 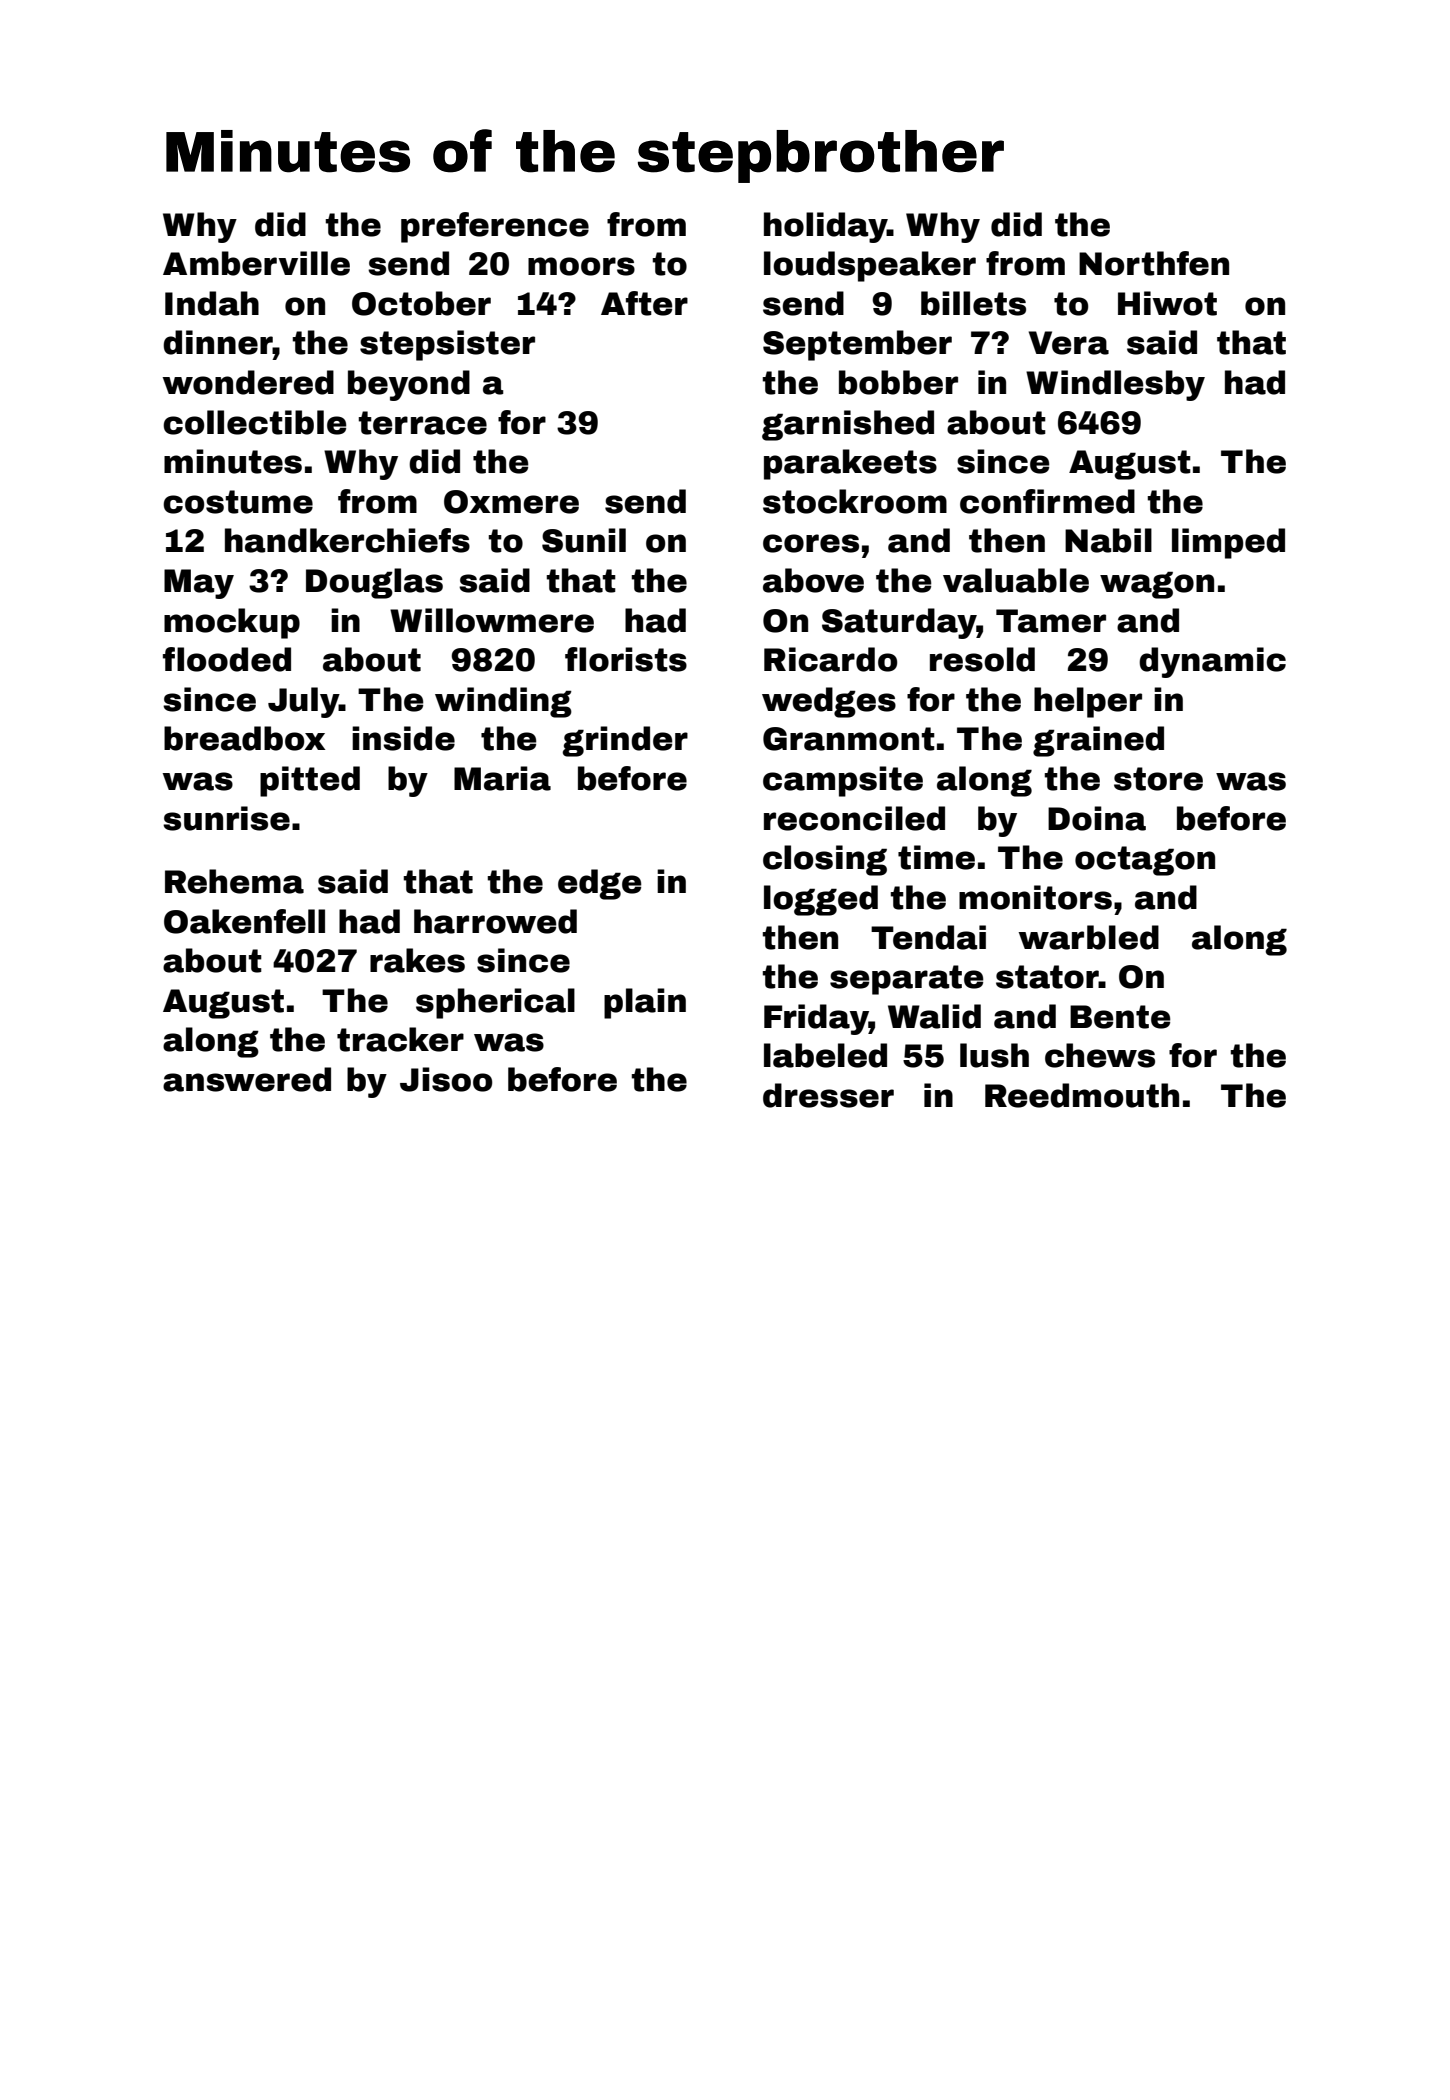 What do you see at coordinates (511, 502) in the screenshot?
I see `Oxmere` at bounding box center [511, 502].
